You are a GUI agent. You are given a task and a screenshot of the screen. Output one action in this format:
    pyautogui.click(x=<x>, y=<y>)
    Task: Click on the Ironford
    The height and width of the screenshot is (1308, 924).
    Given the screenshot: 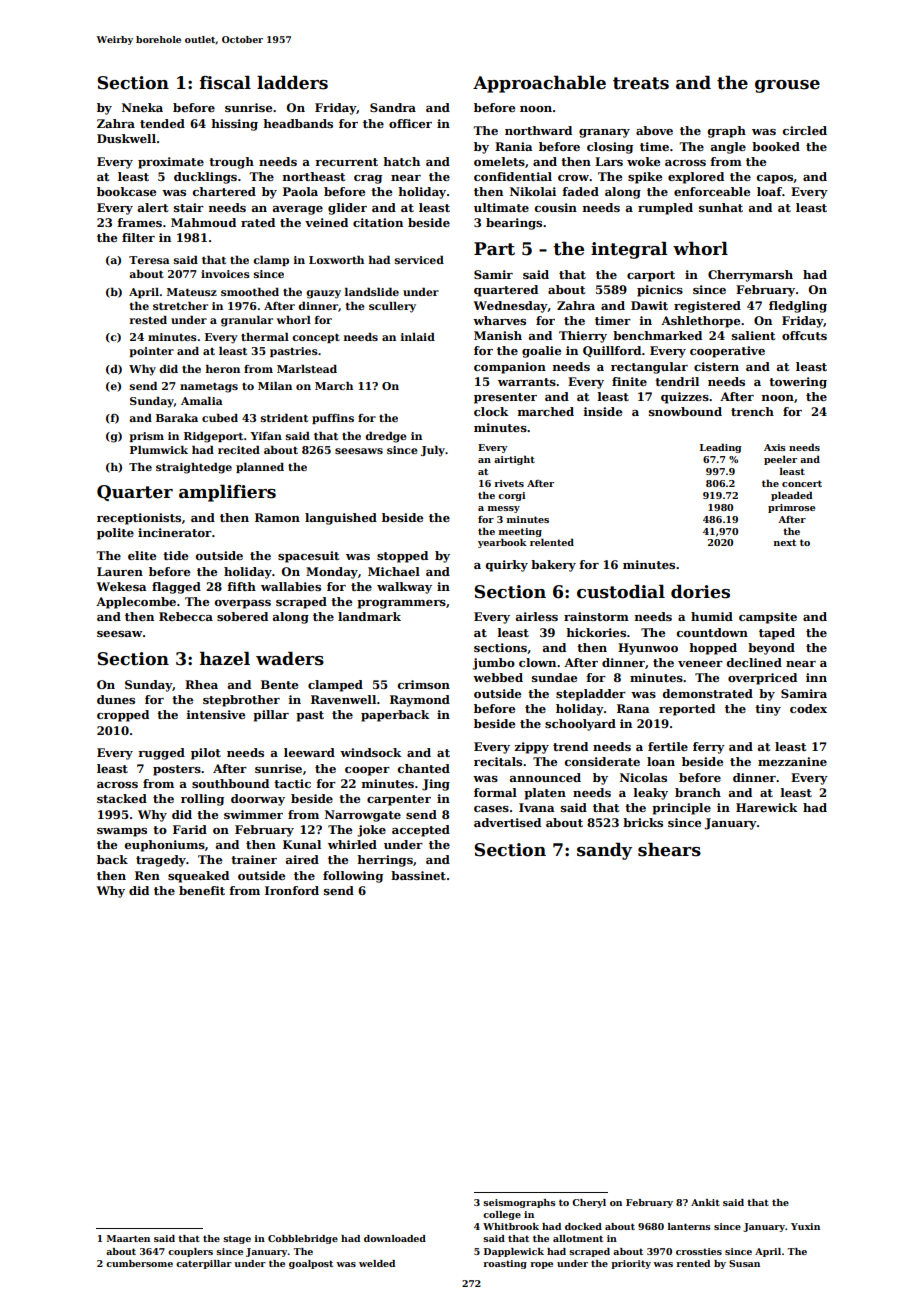 What is the action you would take?
    pyautogui.click(x=292, y=890)
